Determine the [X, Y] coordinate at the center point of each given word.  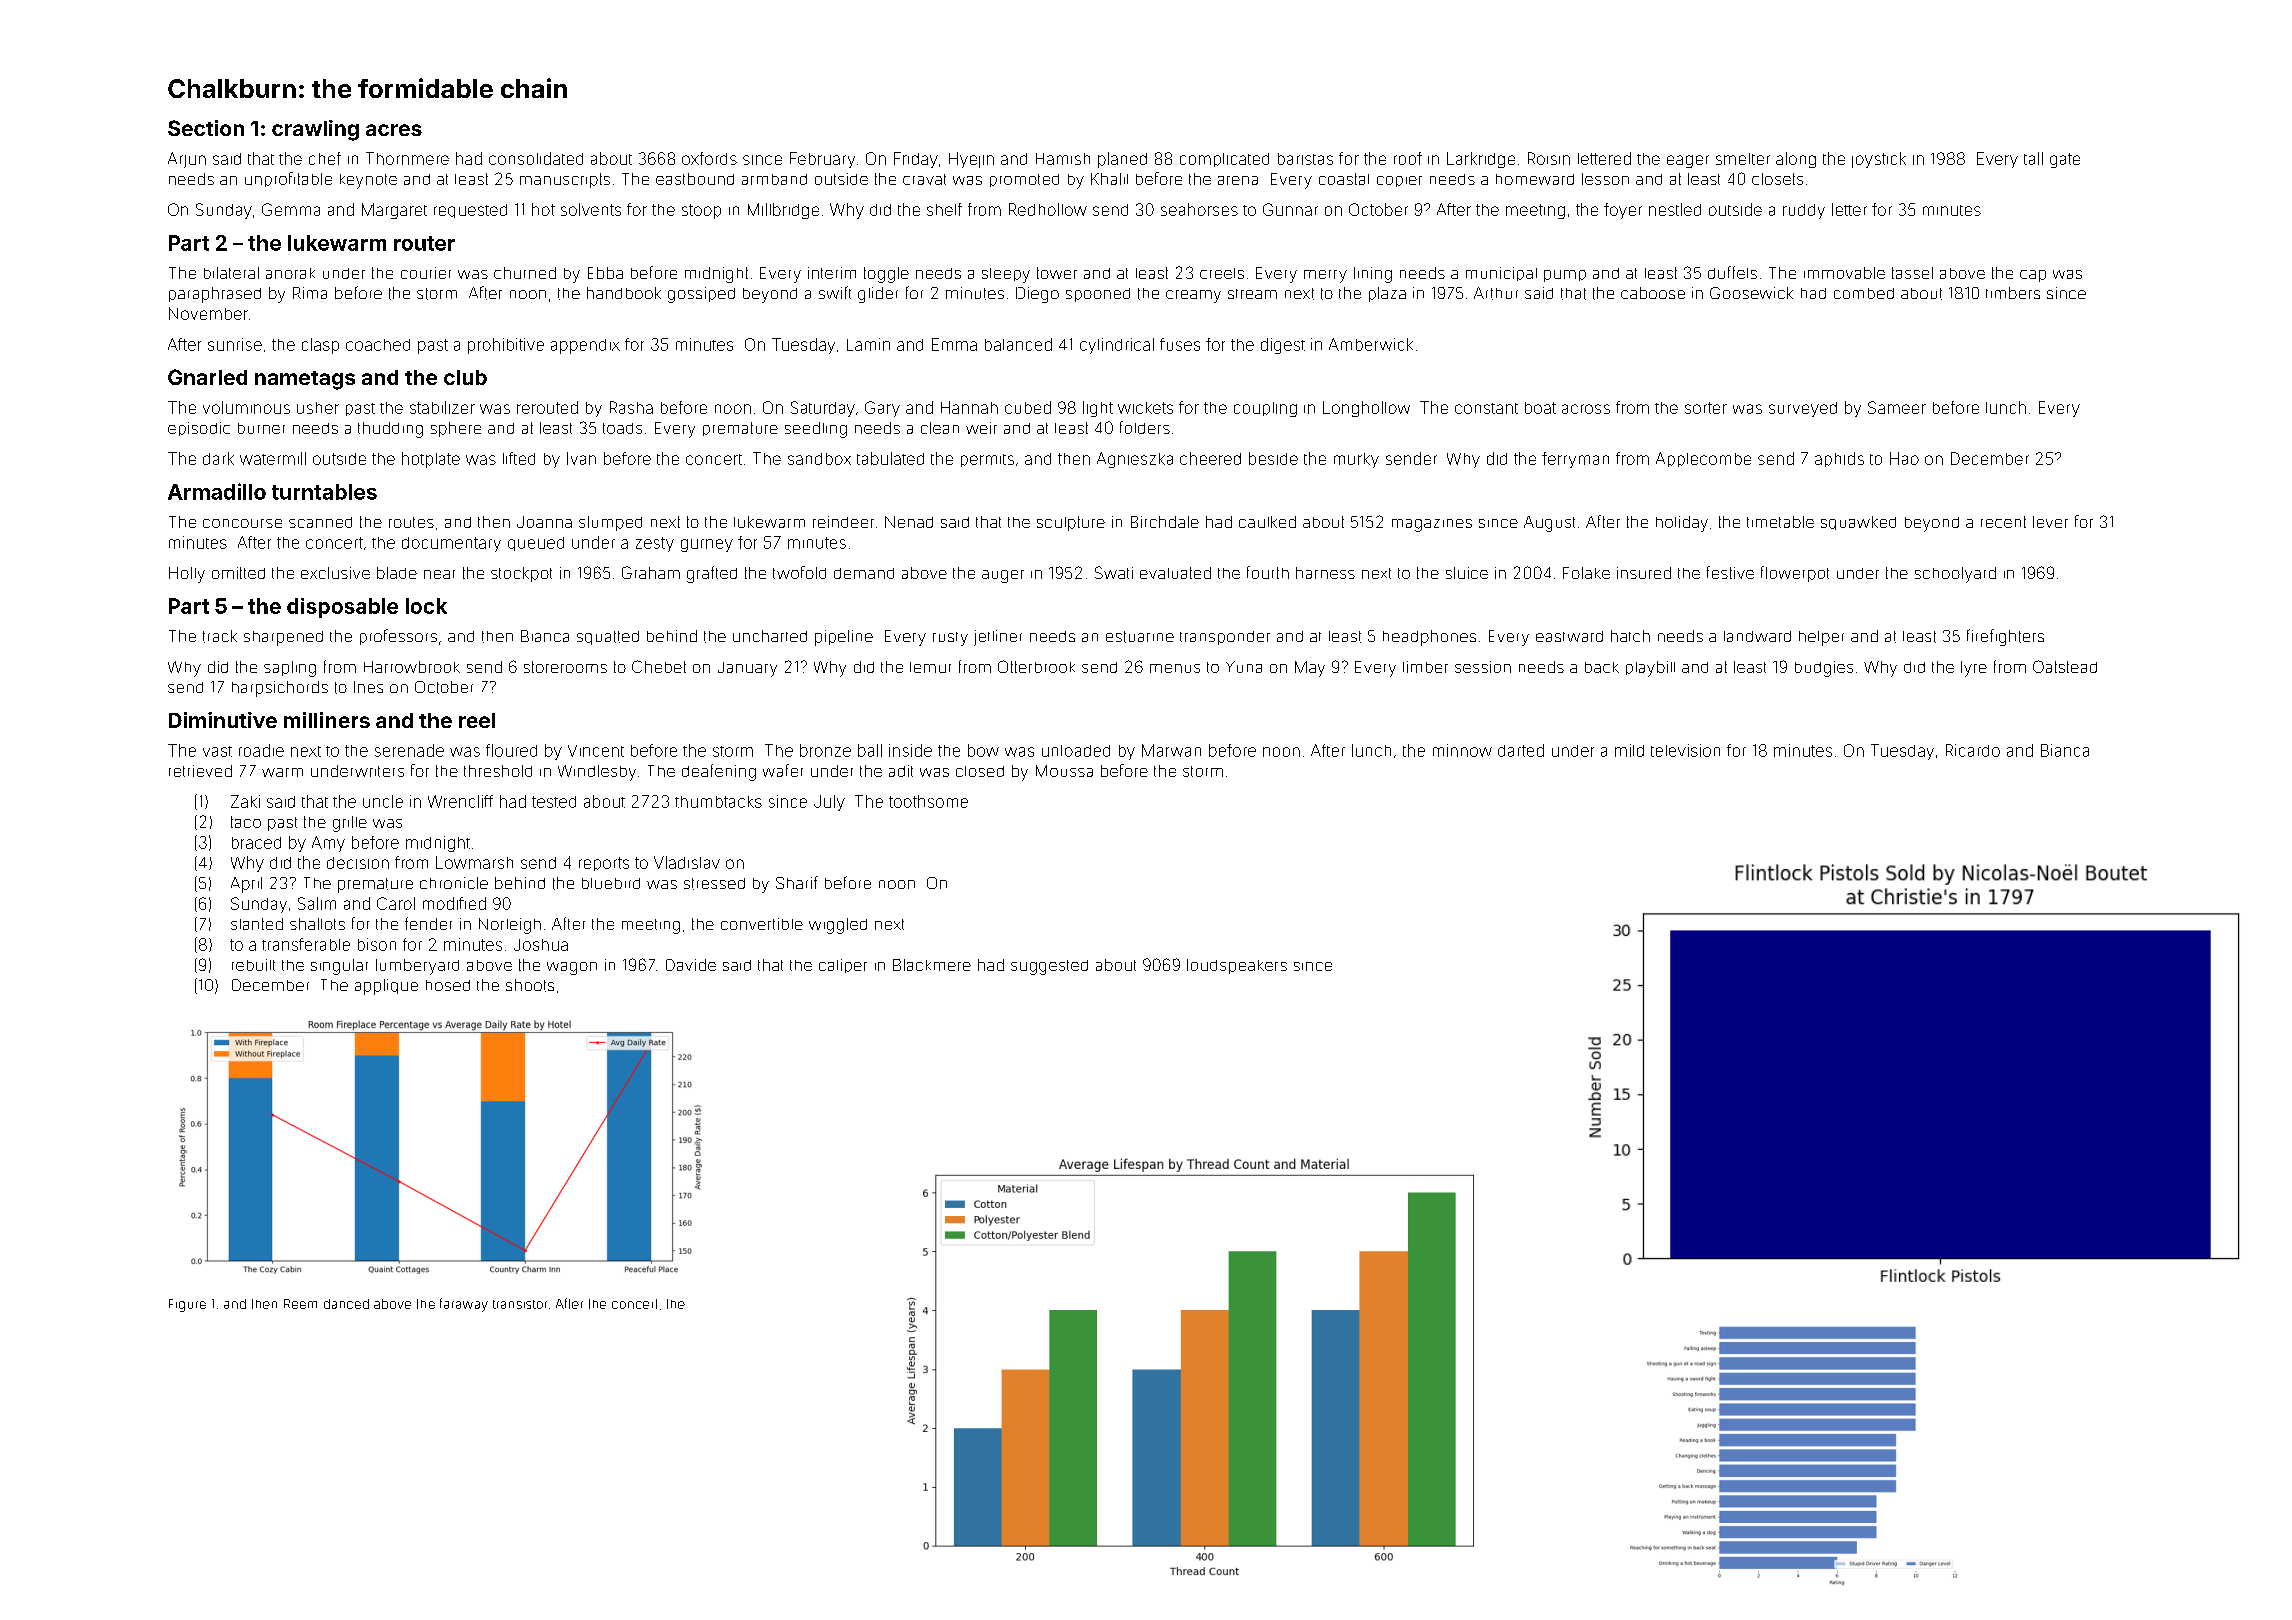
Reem [300, 1304]
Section [206, 128]
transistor [520, 1304]
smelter [1743, 159]
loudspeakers [1237, 966]
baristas [1305, 159]
